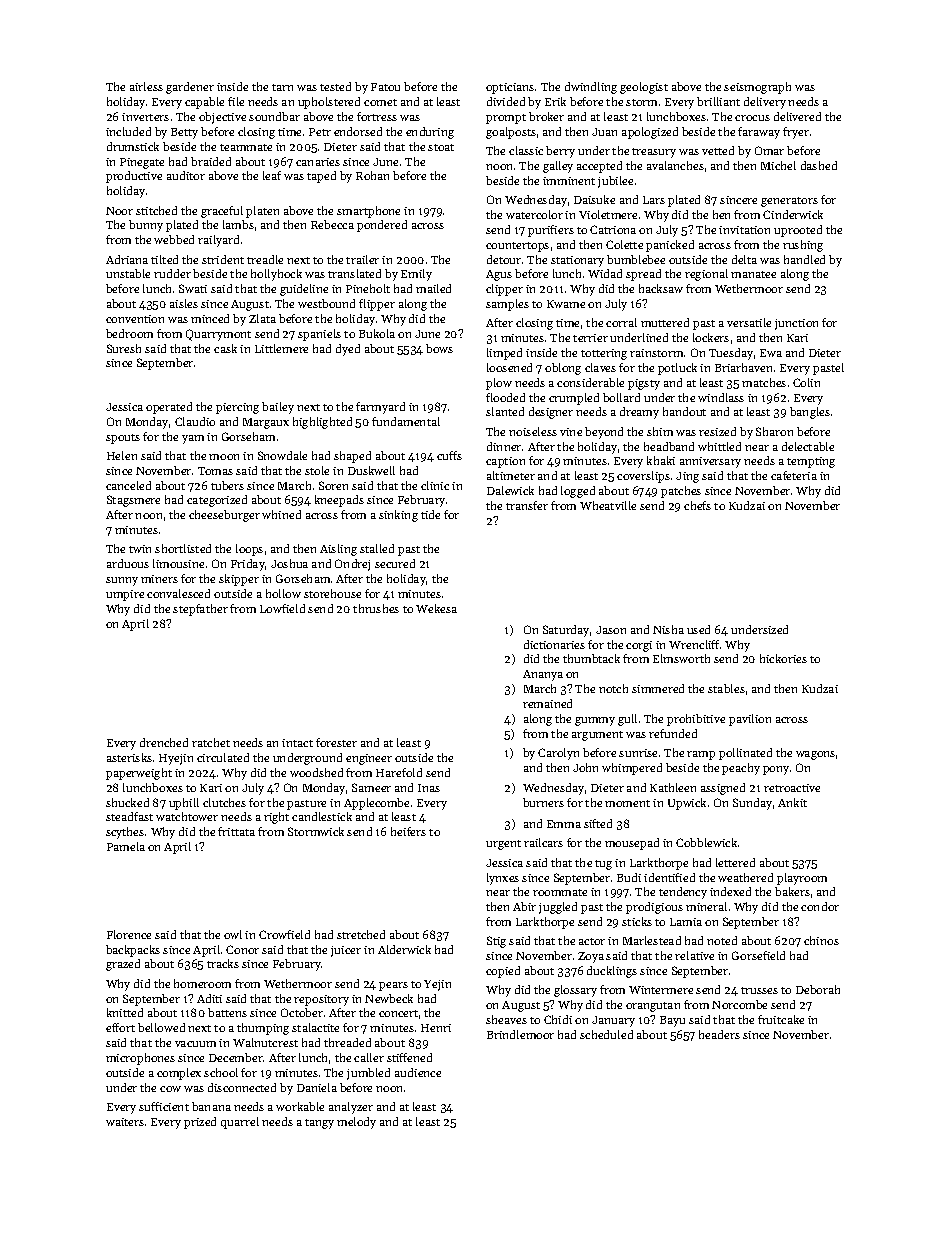  Describe the element at coordinates (706, 275) in the screenshot. I see `regional` at that location.
